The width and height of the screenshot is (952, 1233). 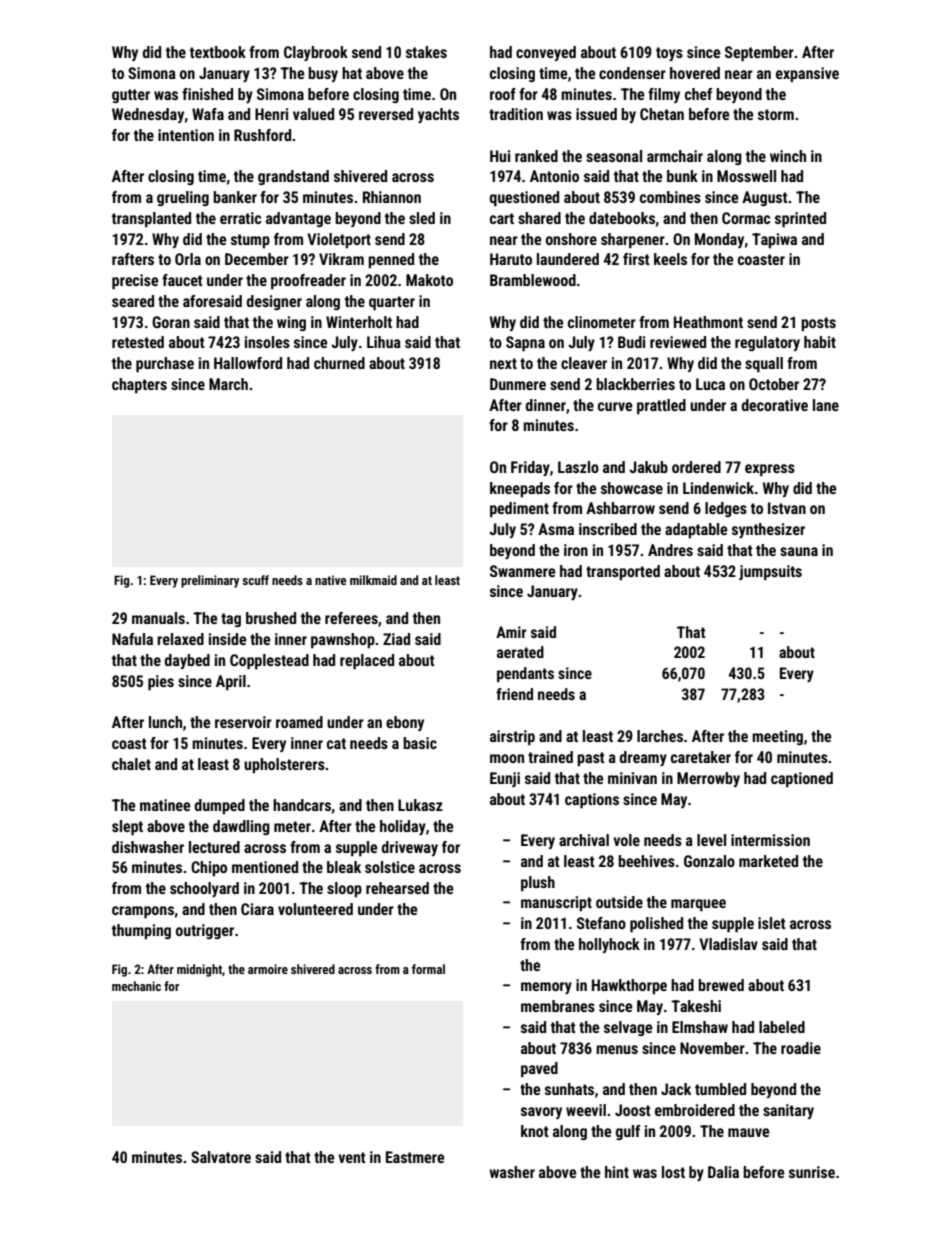 I want to click on Eastmere, so click(x=415, y=1157).
